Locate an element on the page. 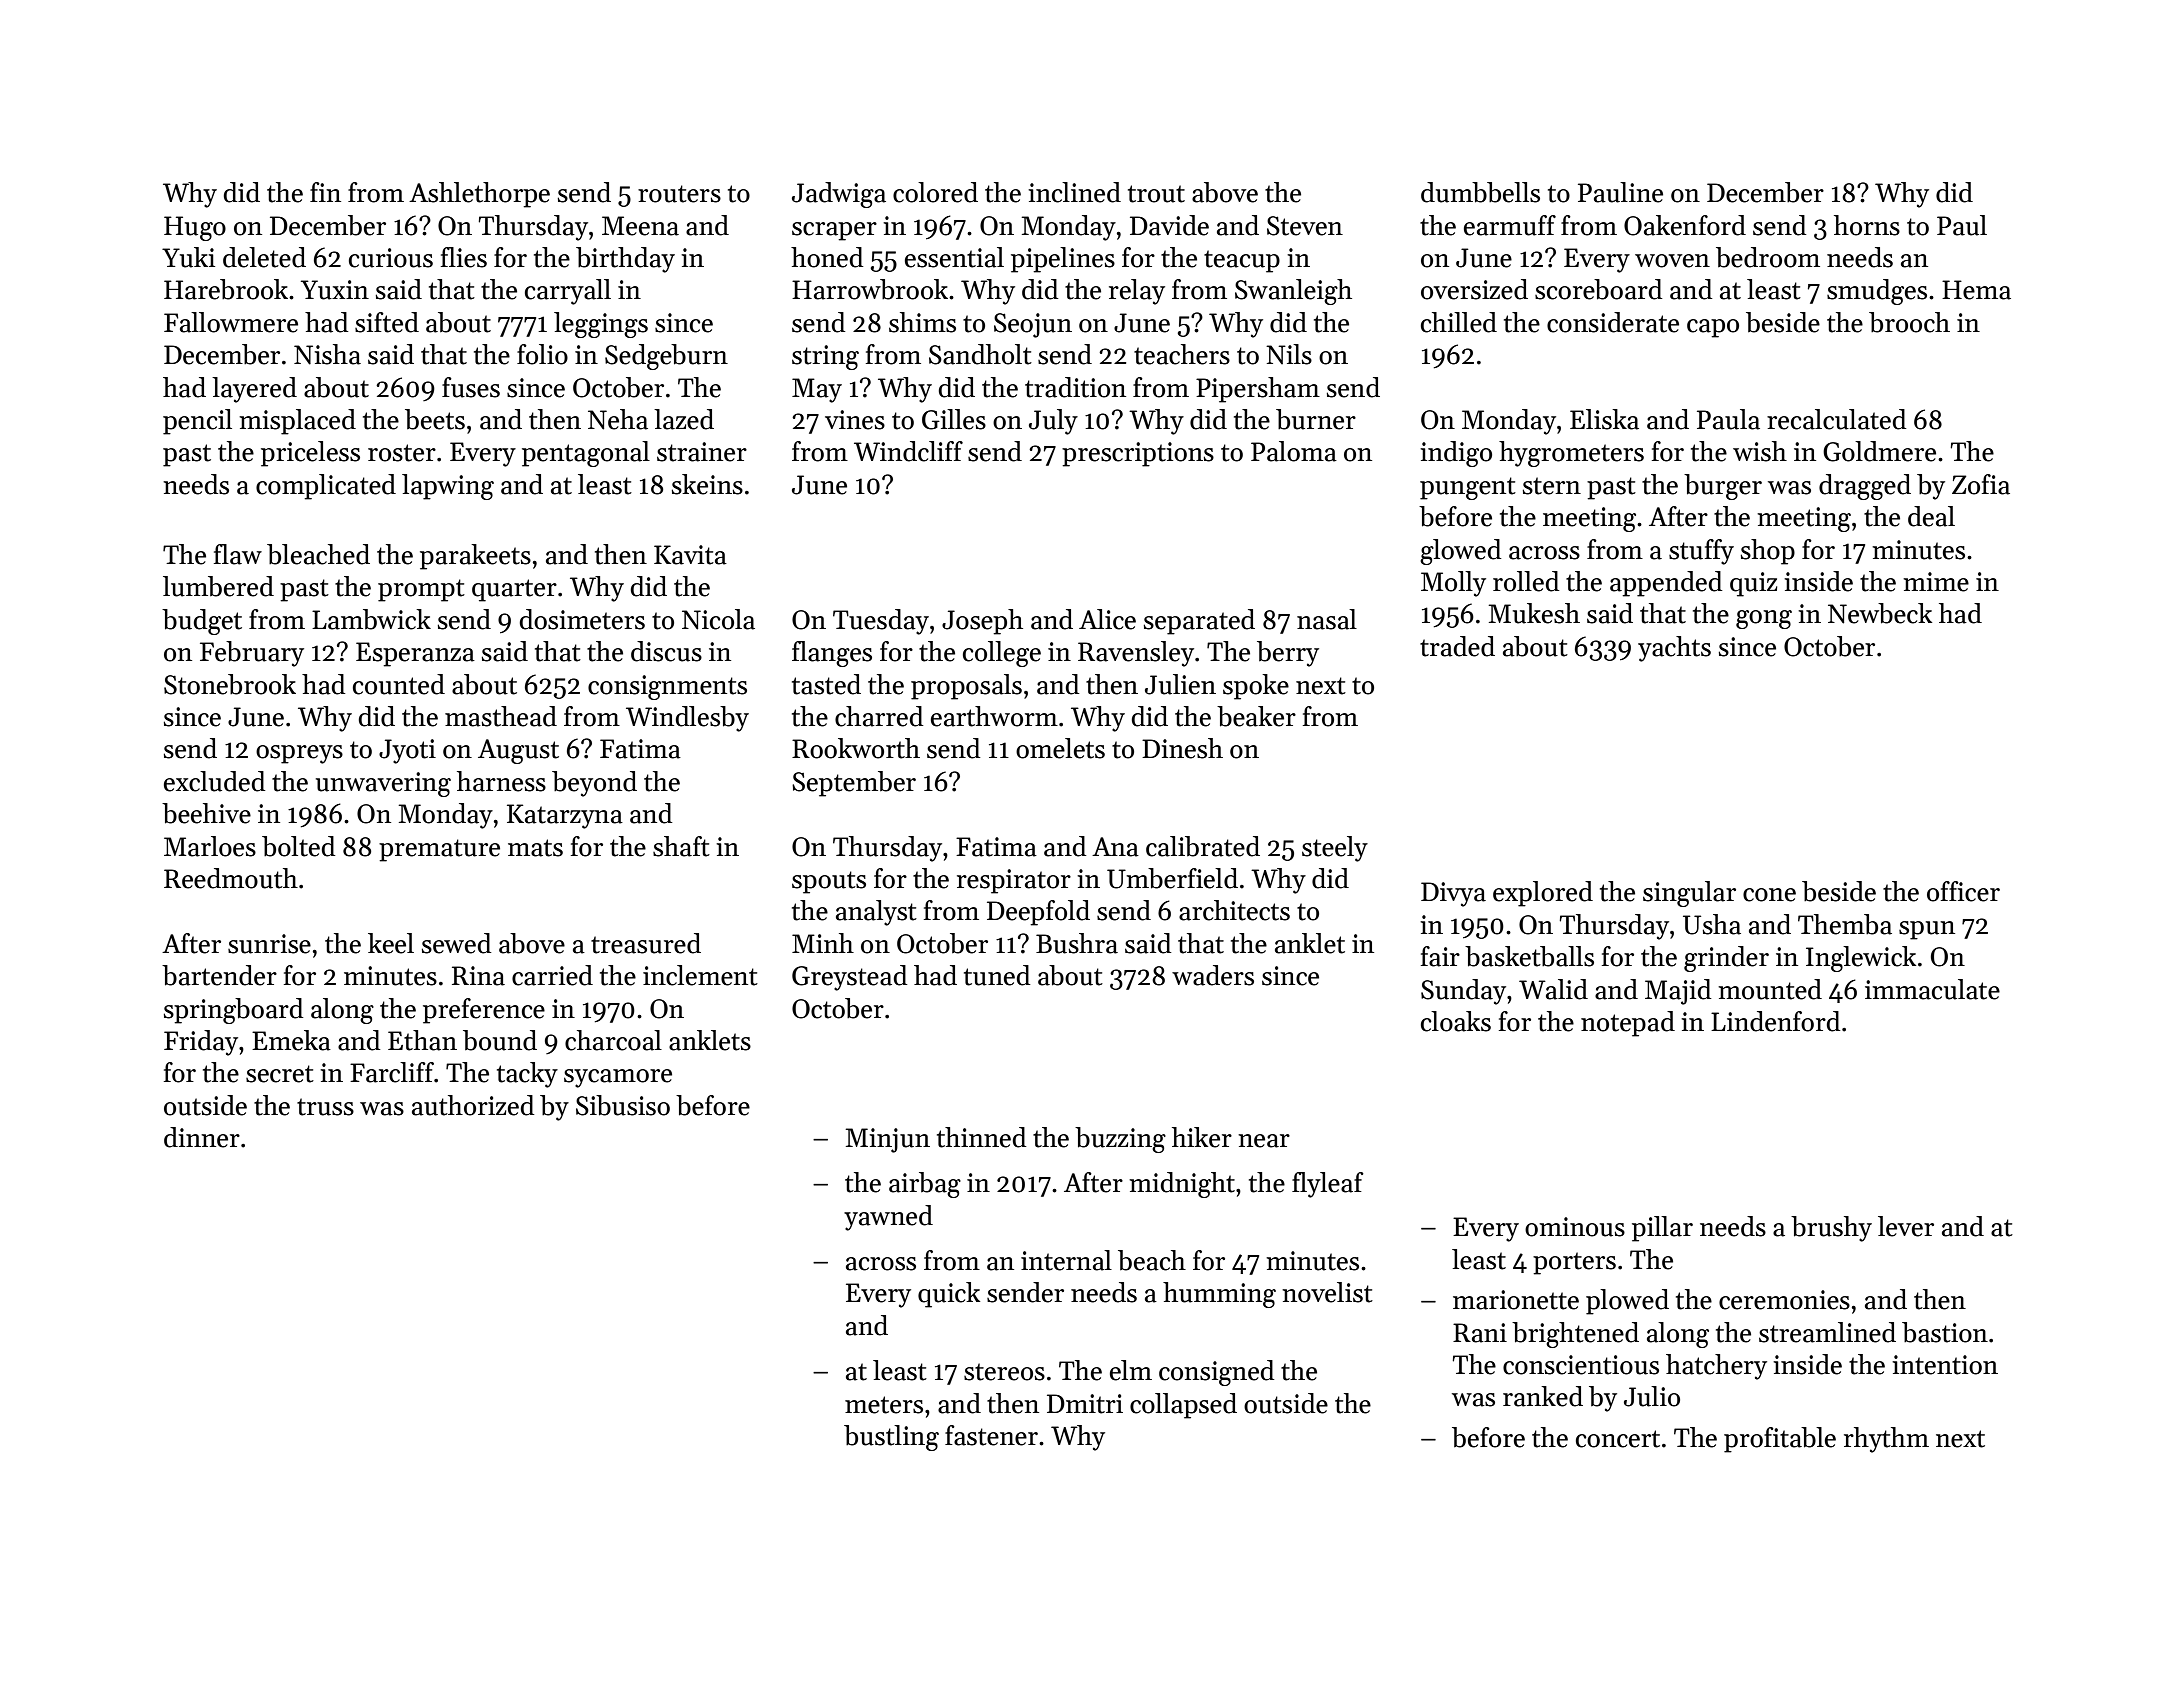 The width and height of the page is (2178, 1683). bustling is located at coordinates (891, 1438).
